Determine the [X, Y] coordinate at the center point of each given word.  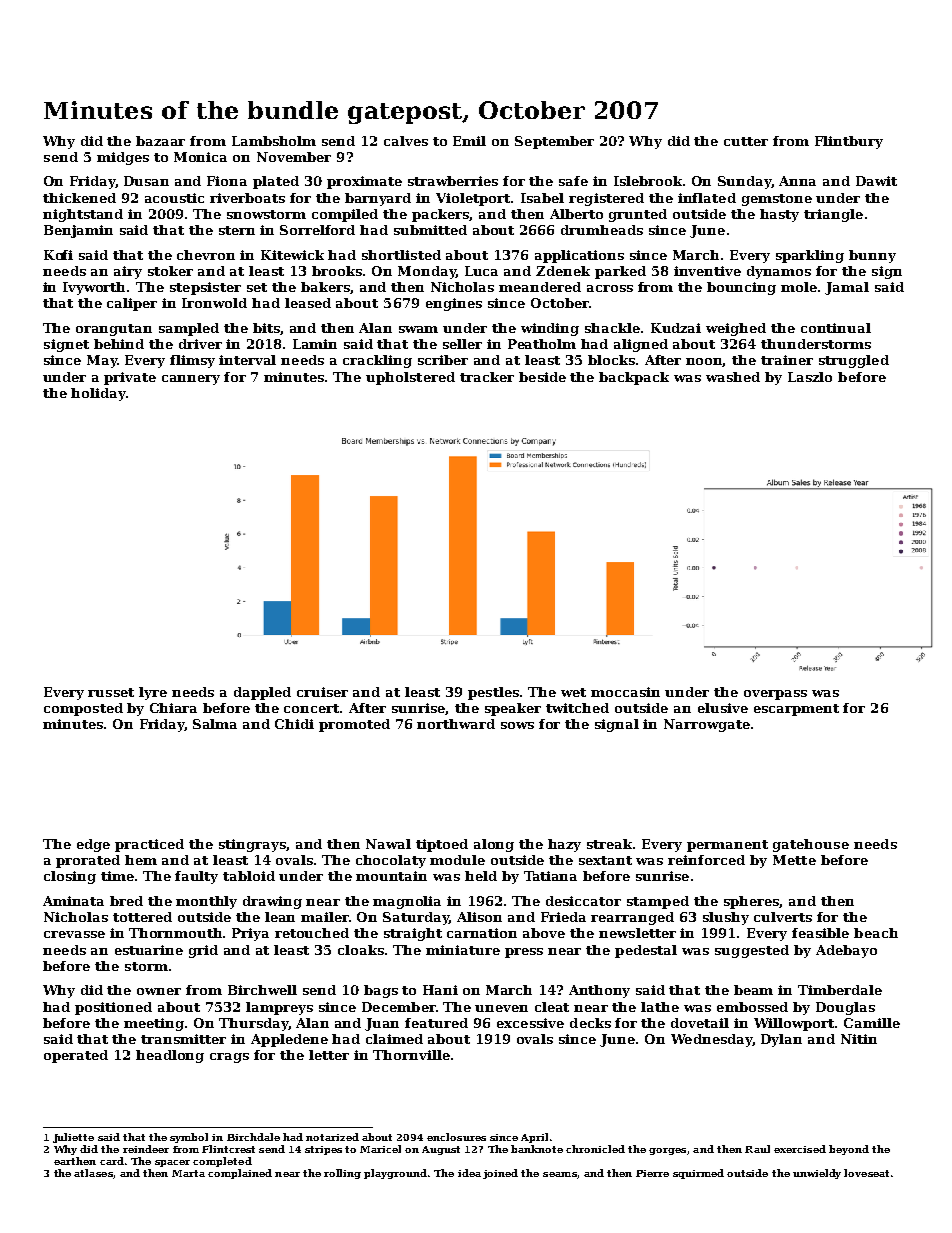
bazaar [160, 141]
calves [406, 141]
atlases [93, 1173]
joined [500, 1174]
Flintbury [849, 142]
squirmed [698, 1174]
